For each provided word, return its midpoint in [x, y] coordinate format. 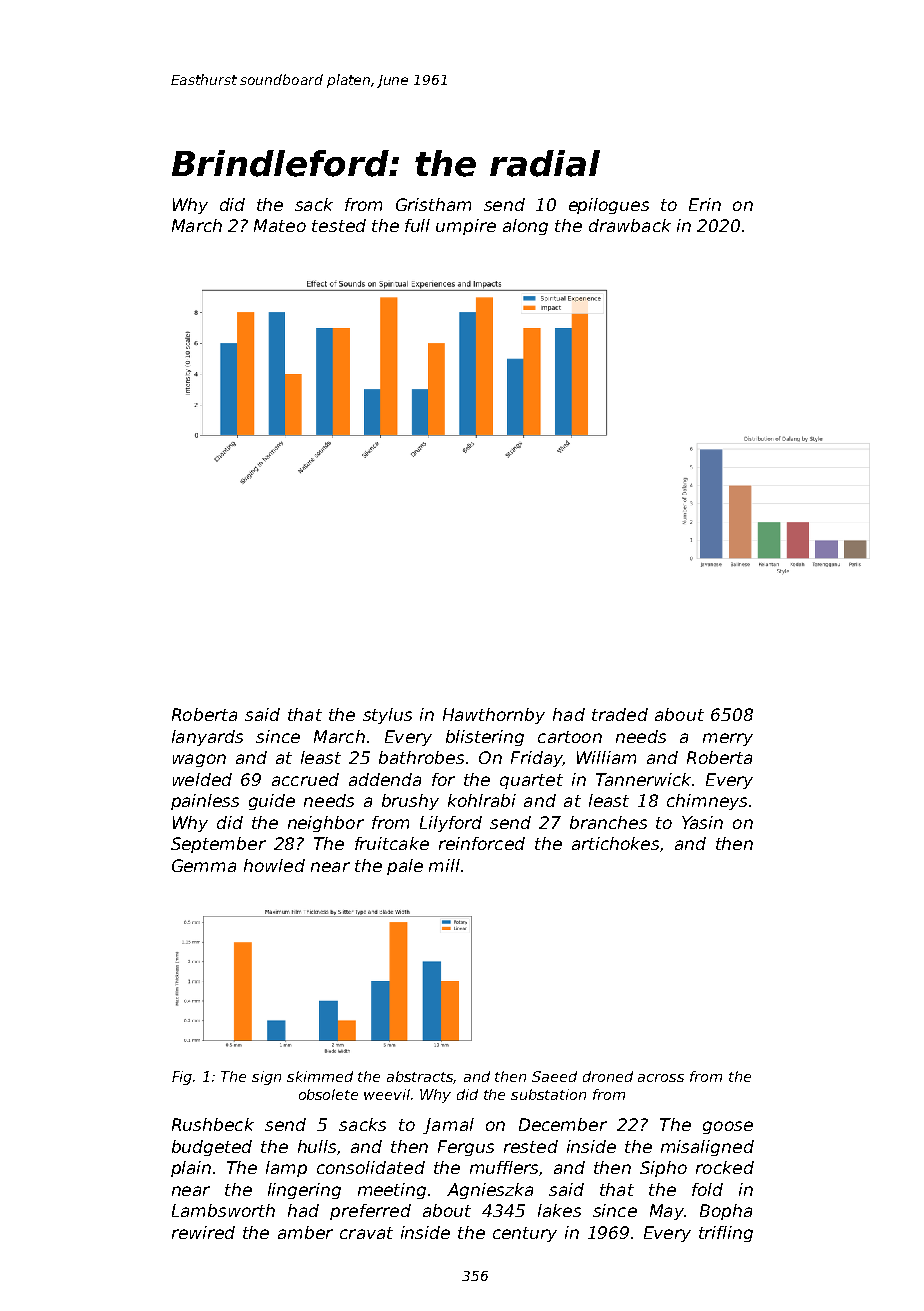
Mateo [280, 225]
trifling [726, 1234]
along [525, 227]
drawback [630, 225]
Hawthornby [494, 716]
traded [620, 714]
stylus [387, 716]
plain [191, 1169]
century [525, 1234]
